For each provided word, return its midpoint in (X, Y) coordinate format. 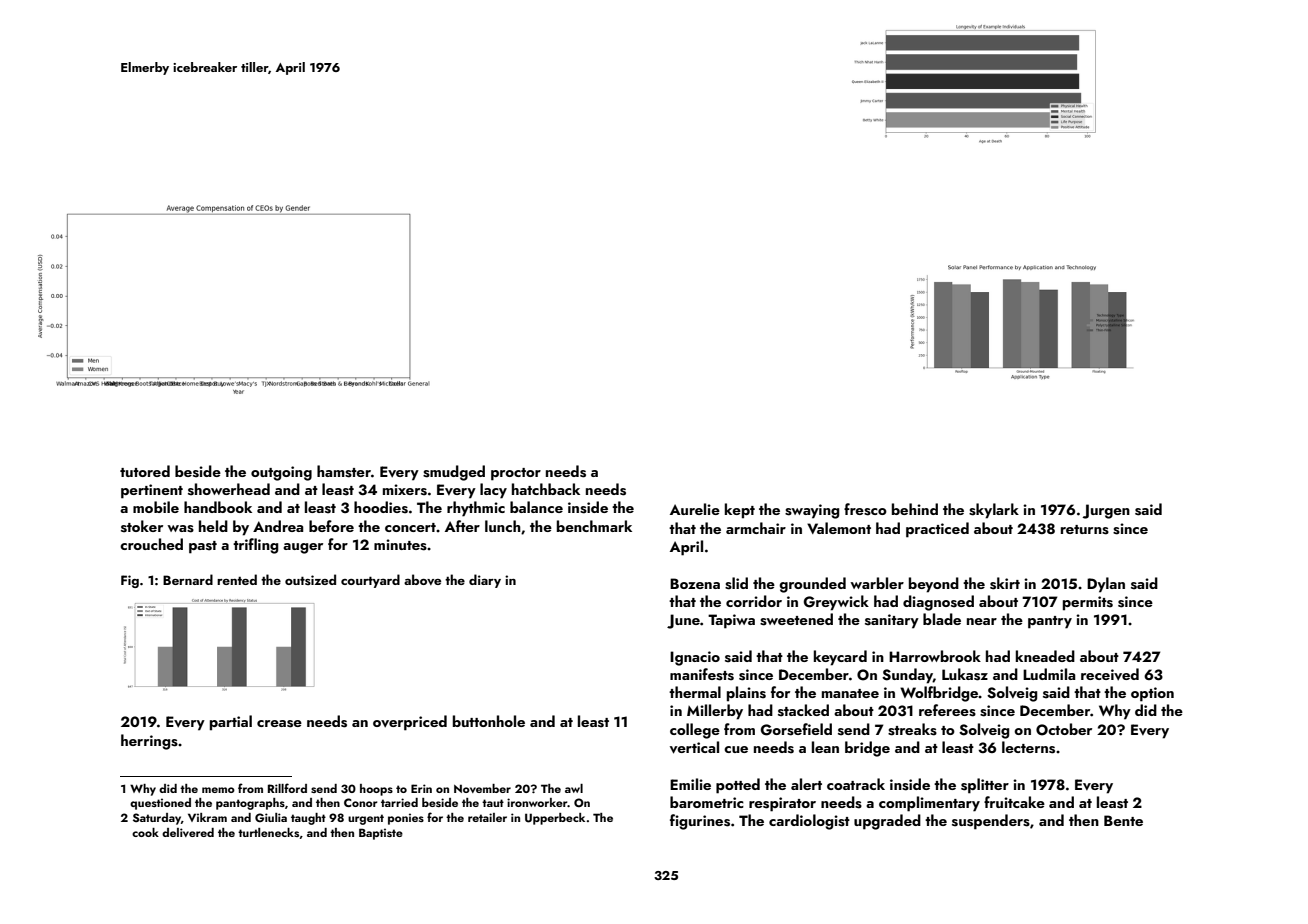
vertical (694, 747)
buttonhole (489, 721)
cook (145, 832)
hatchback (546, 489)
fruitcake (1014, 802)
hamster (344, 471)
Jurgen (1106, 511)
